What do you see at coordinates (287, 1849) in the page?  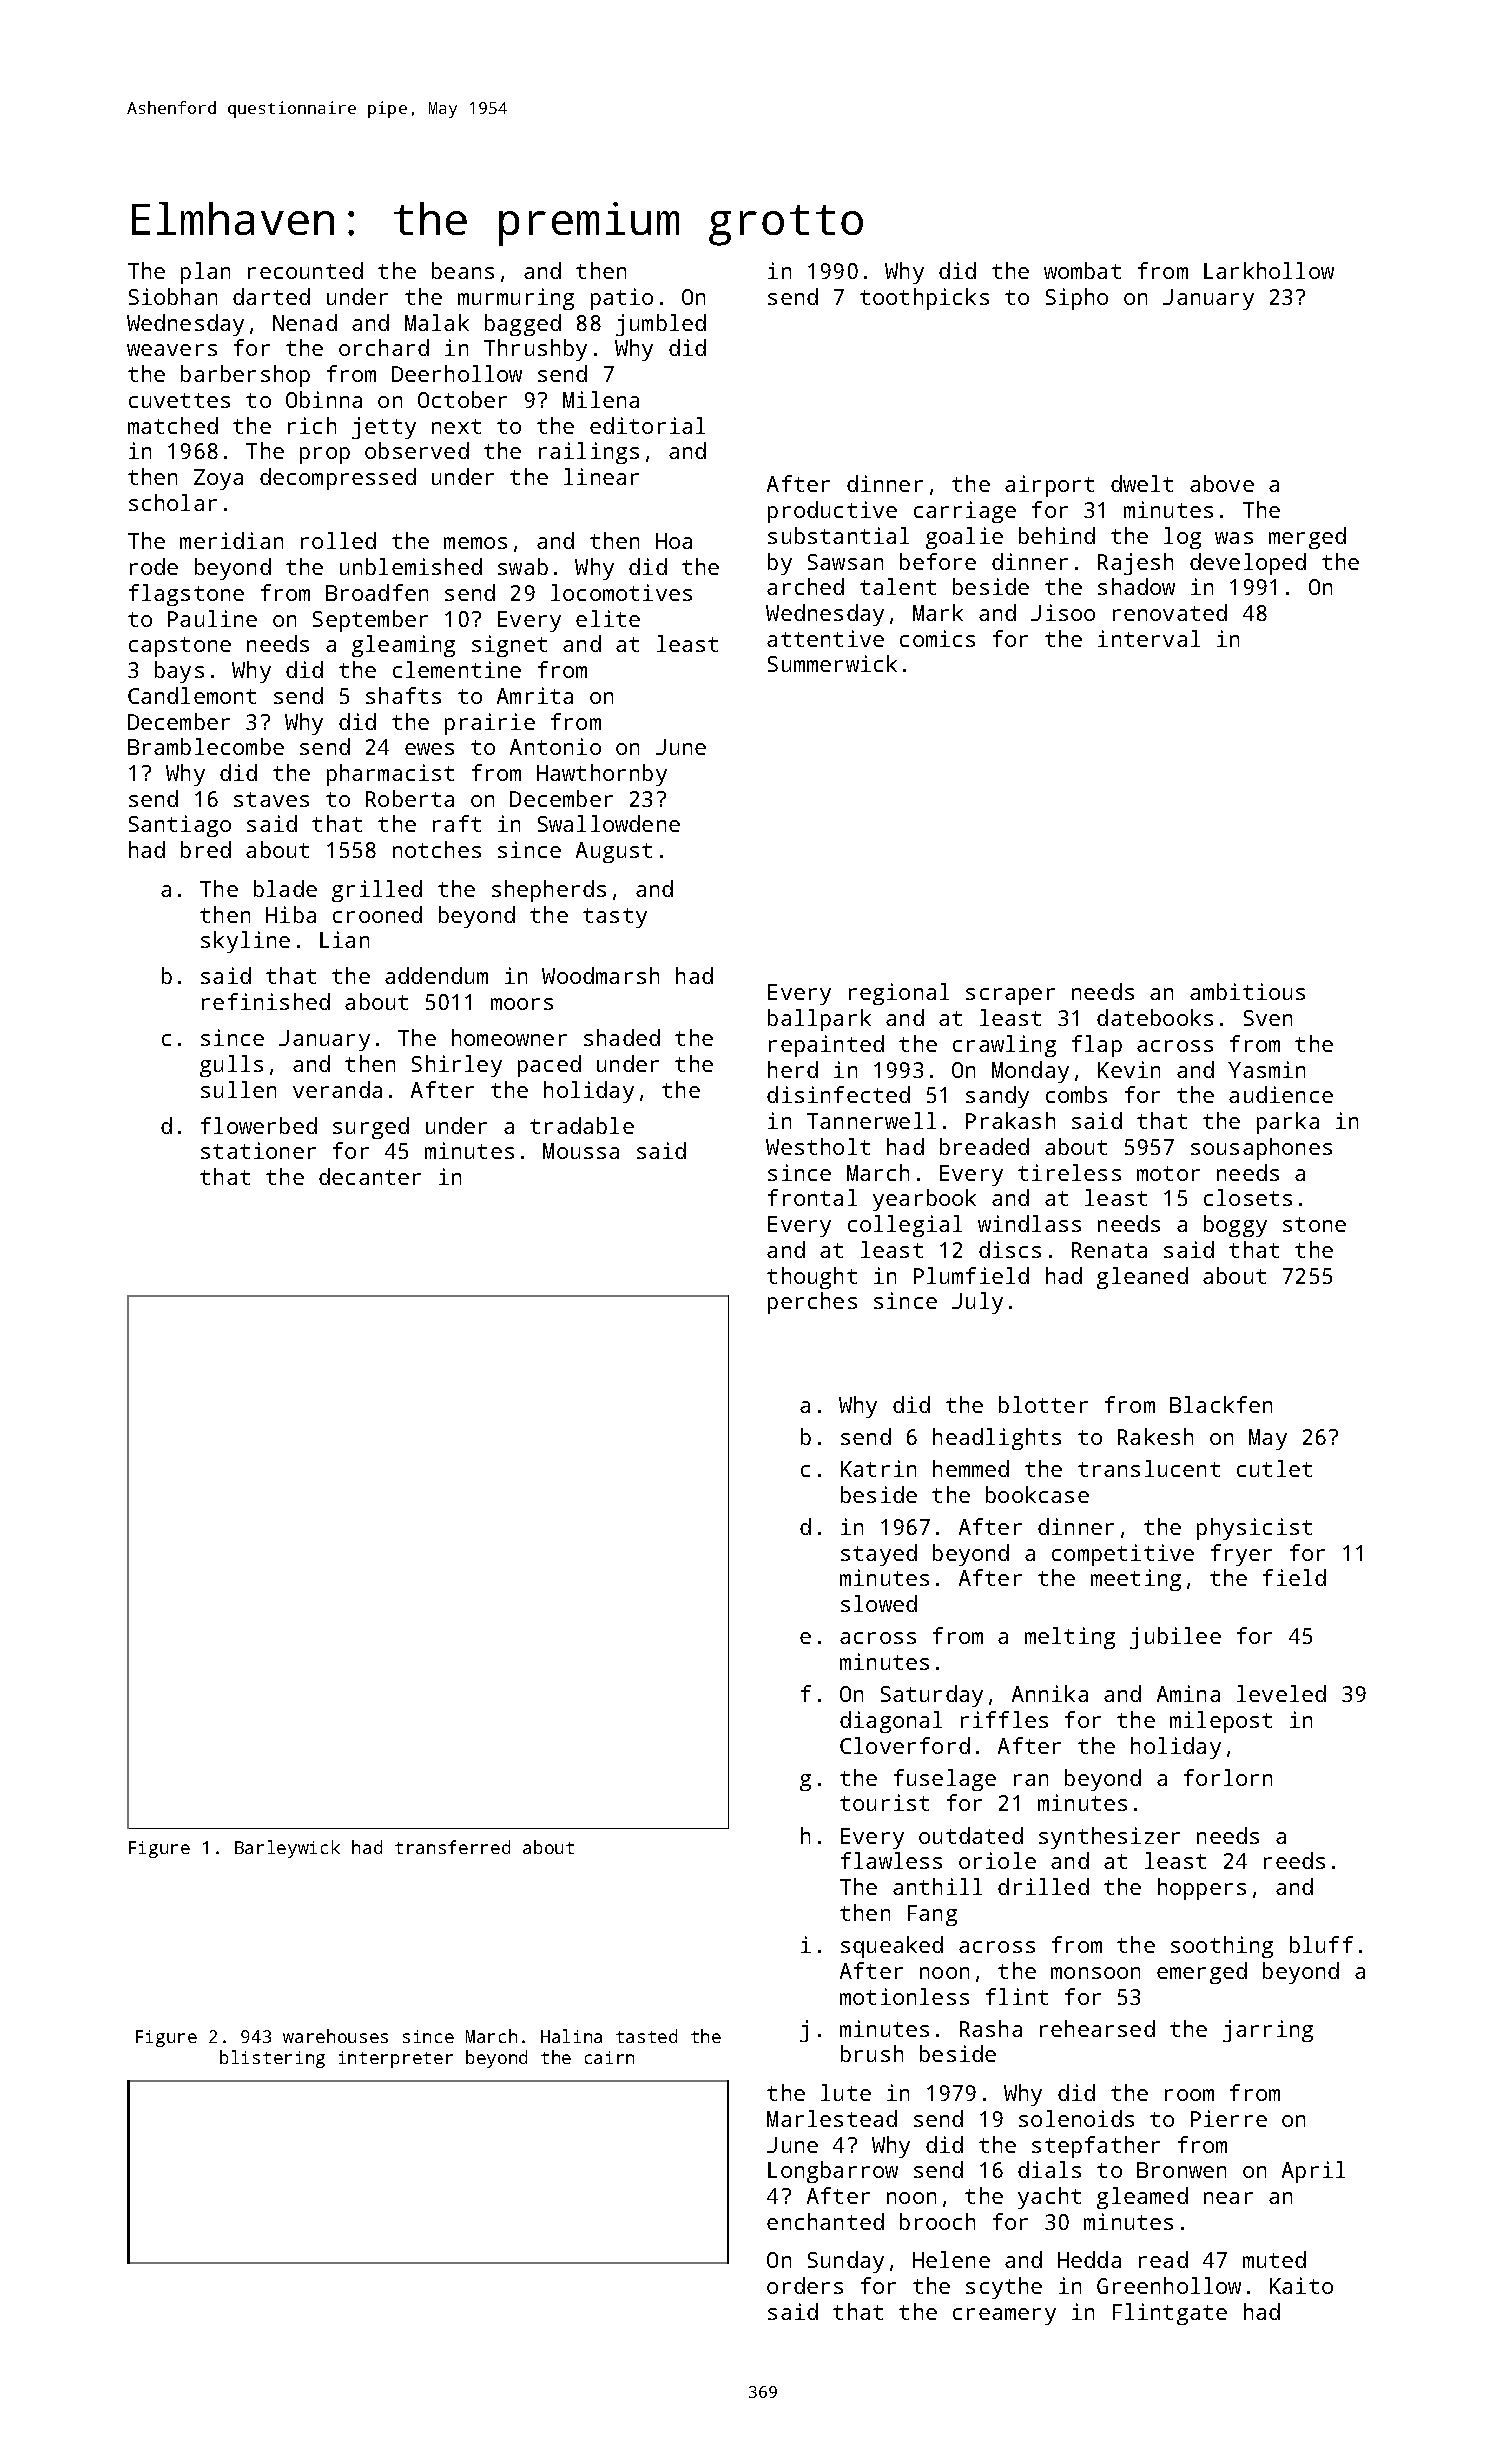 I see `Barleywick` at bounding box center [287, 1849].
